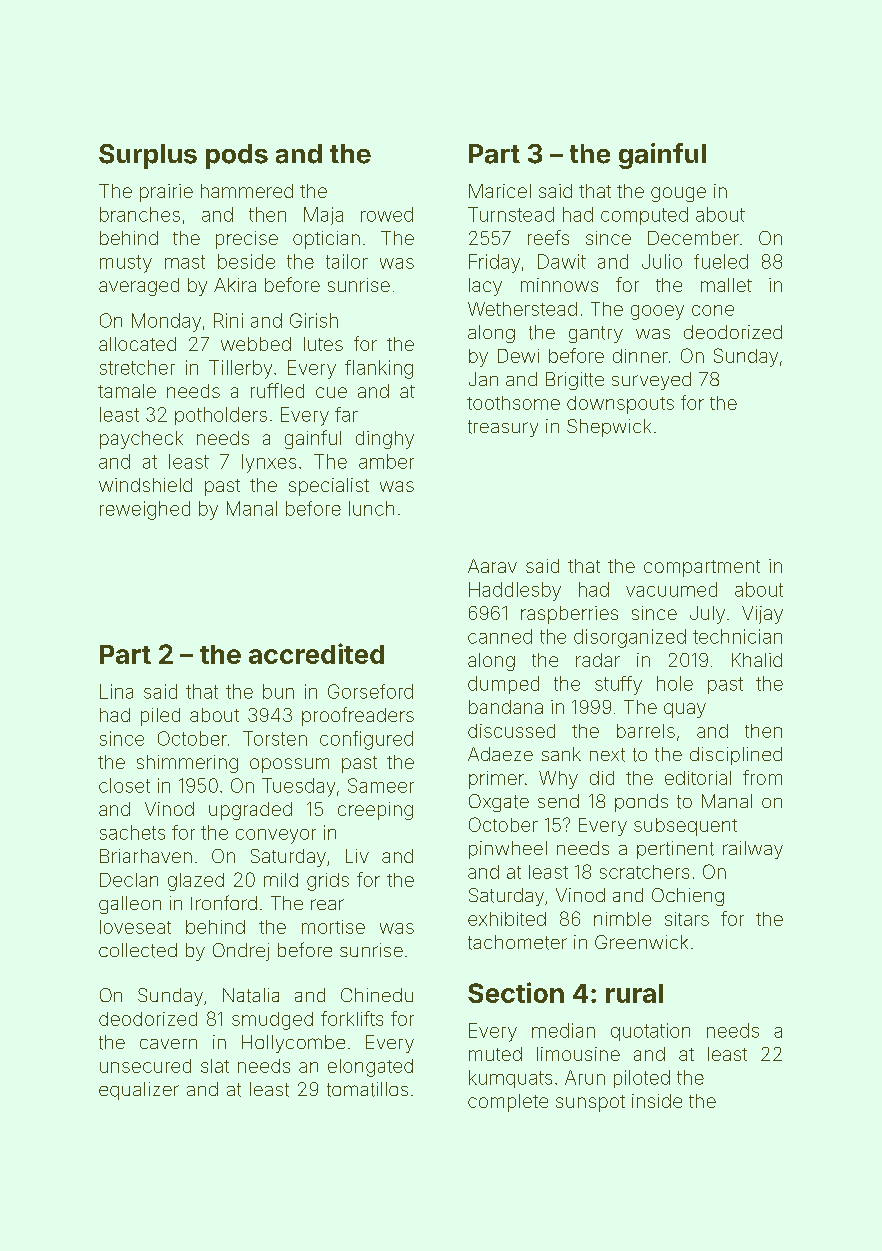 This screenshot has width=882, height=1251. I want to click on pods, so click(237, 156).
